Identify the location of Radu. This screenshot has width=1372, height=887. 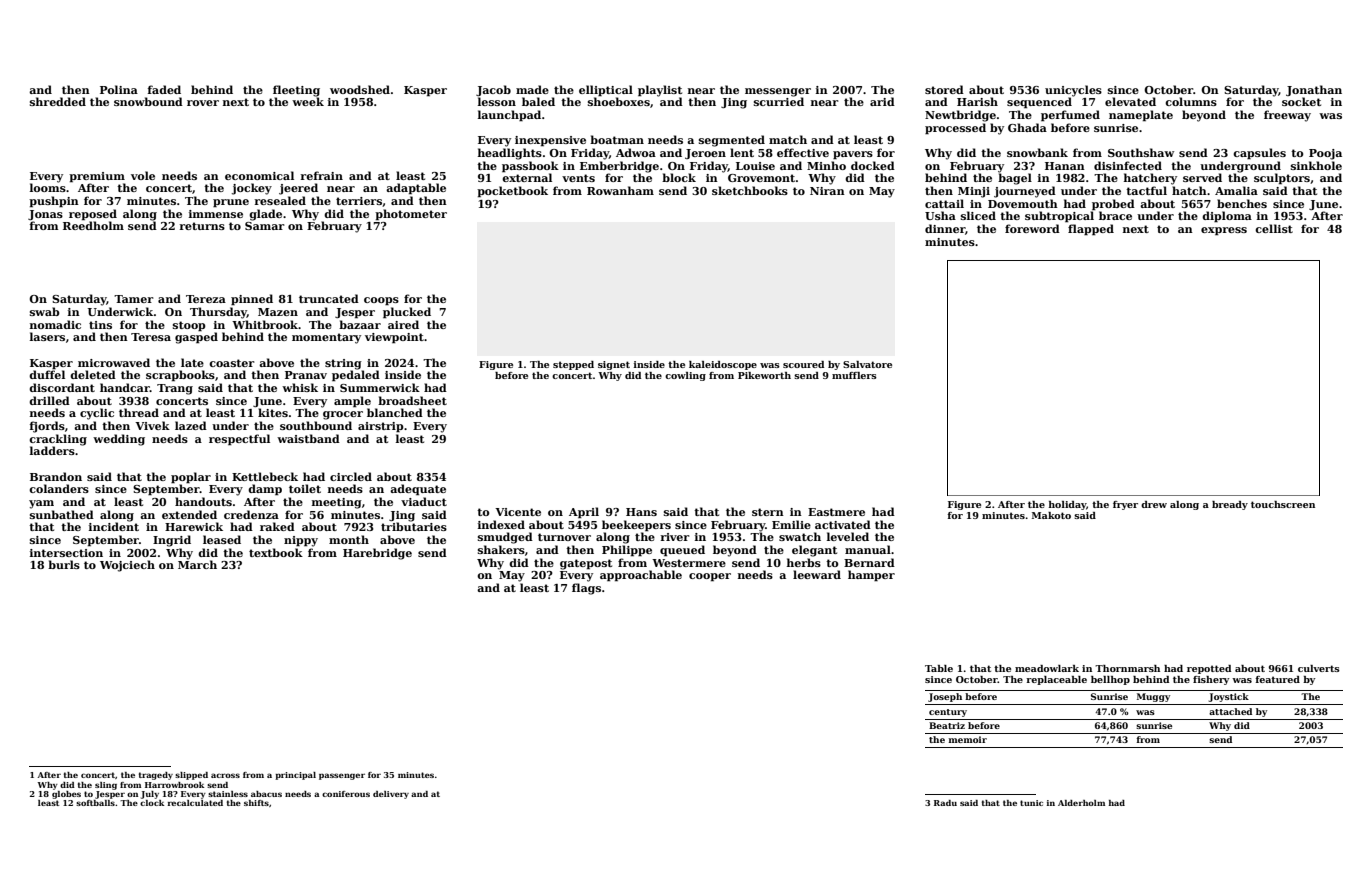
(945, 803).
